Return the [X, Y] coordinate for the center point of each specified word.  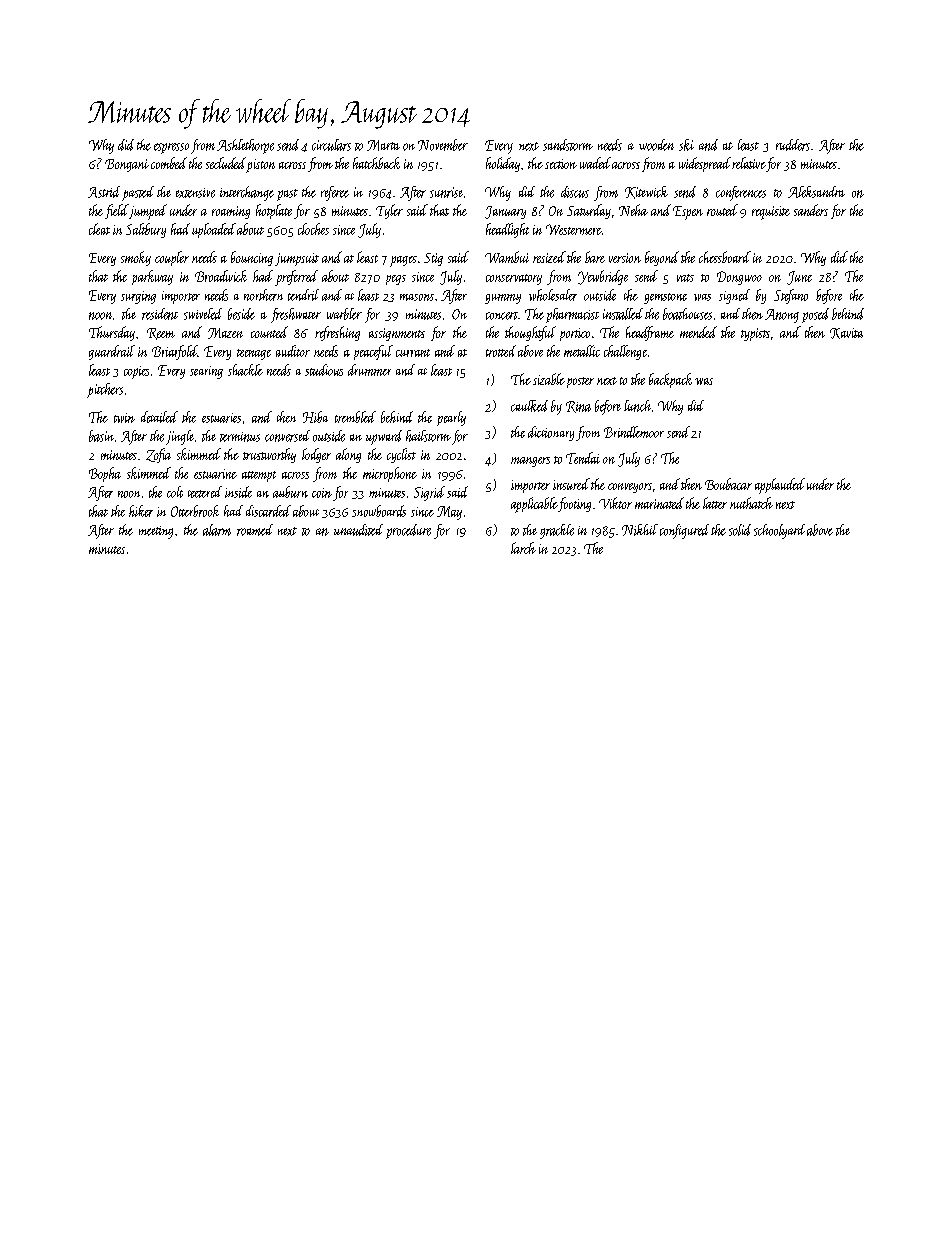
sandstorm [568, 145]
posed [815, 315]
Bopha [105, 474]
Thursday [112, 333]
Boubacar [728, 484]
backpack [670, 380]
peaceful [373, 352]
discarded [268, 511]
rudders [793, 145]
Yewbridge [603, 277]
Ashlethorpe [245, 146]
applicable [534, 505]
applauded [780, 486]
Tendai [583, 458]
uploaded [214, 230]
